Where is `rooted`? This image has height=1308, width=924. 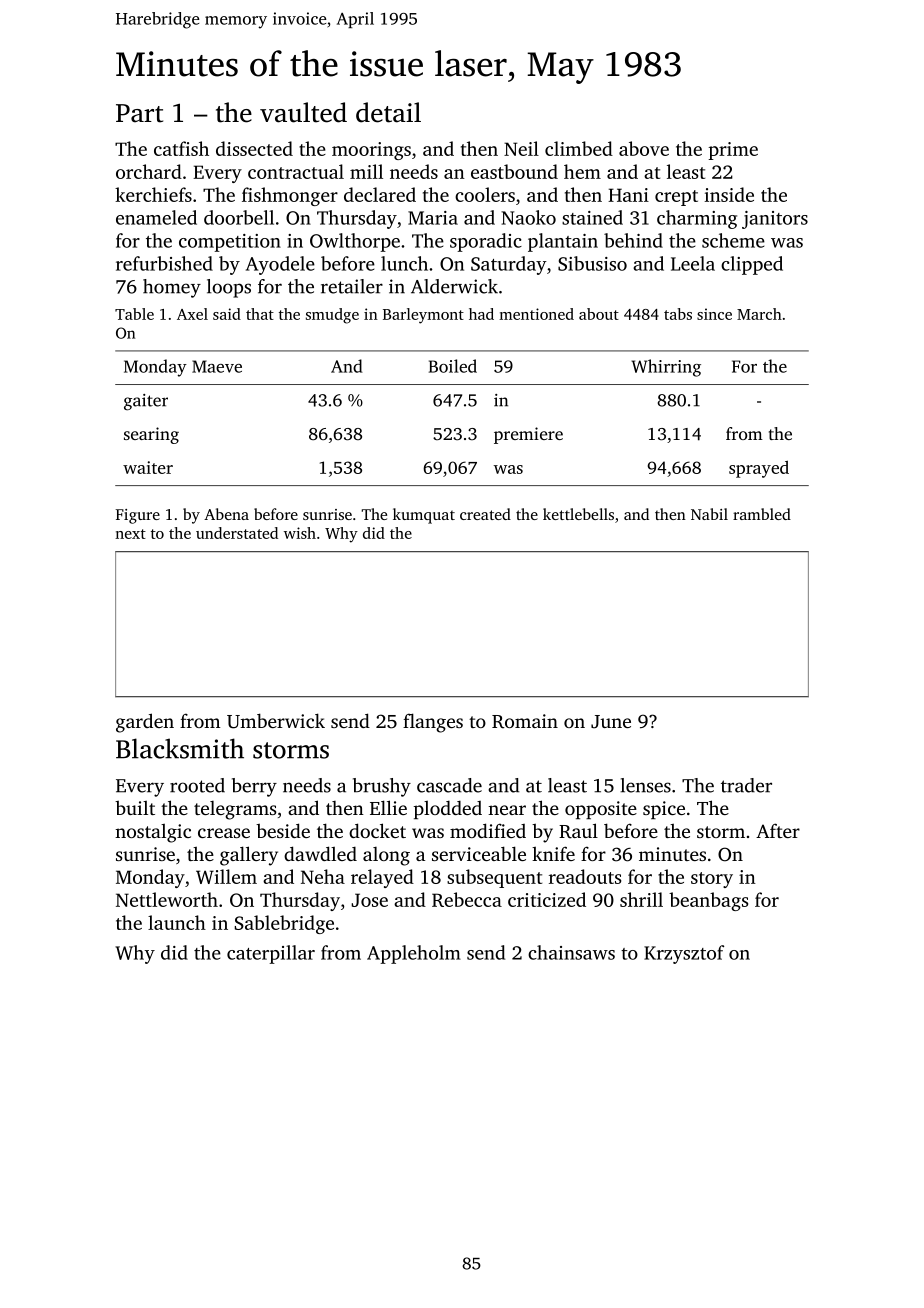
rooted is located at coordinates (197, 785).
